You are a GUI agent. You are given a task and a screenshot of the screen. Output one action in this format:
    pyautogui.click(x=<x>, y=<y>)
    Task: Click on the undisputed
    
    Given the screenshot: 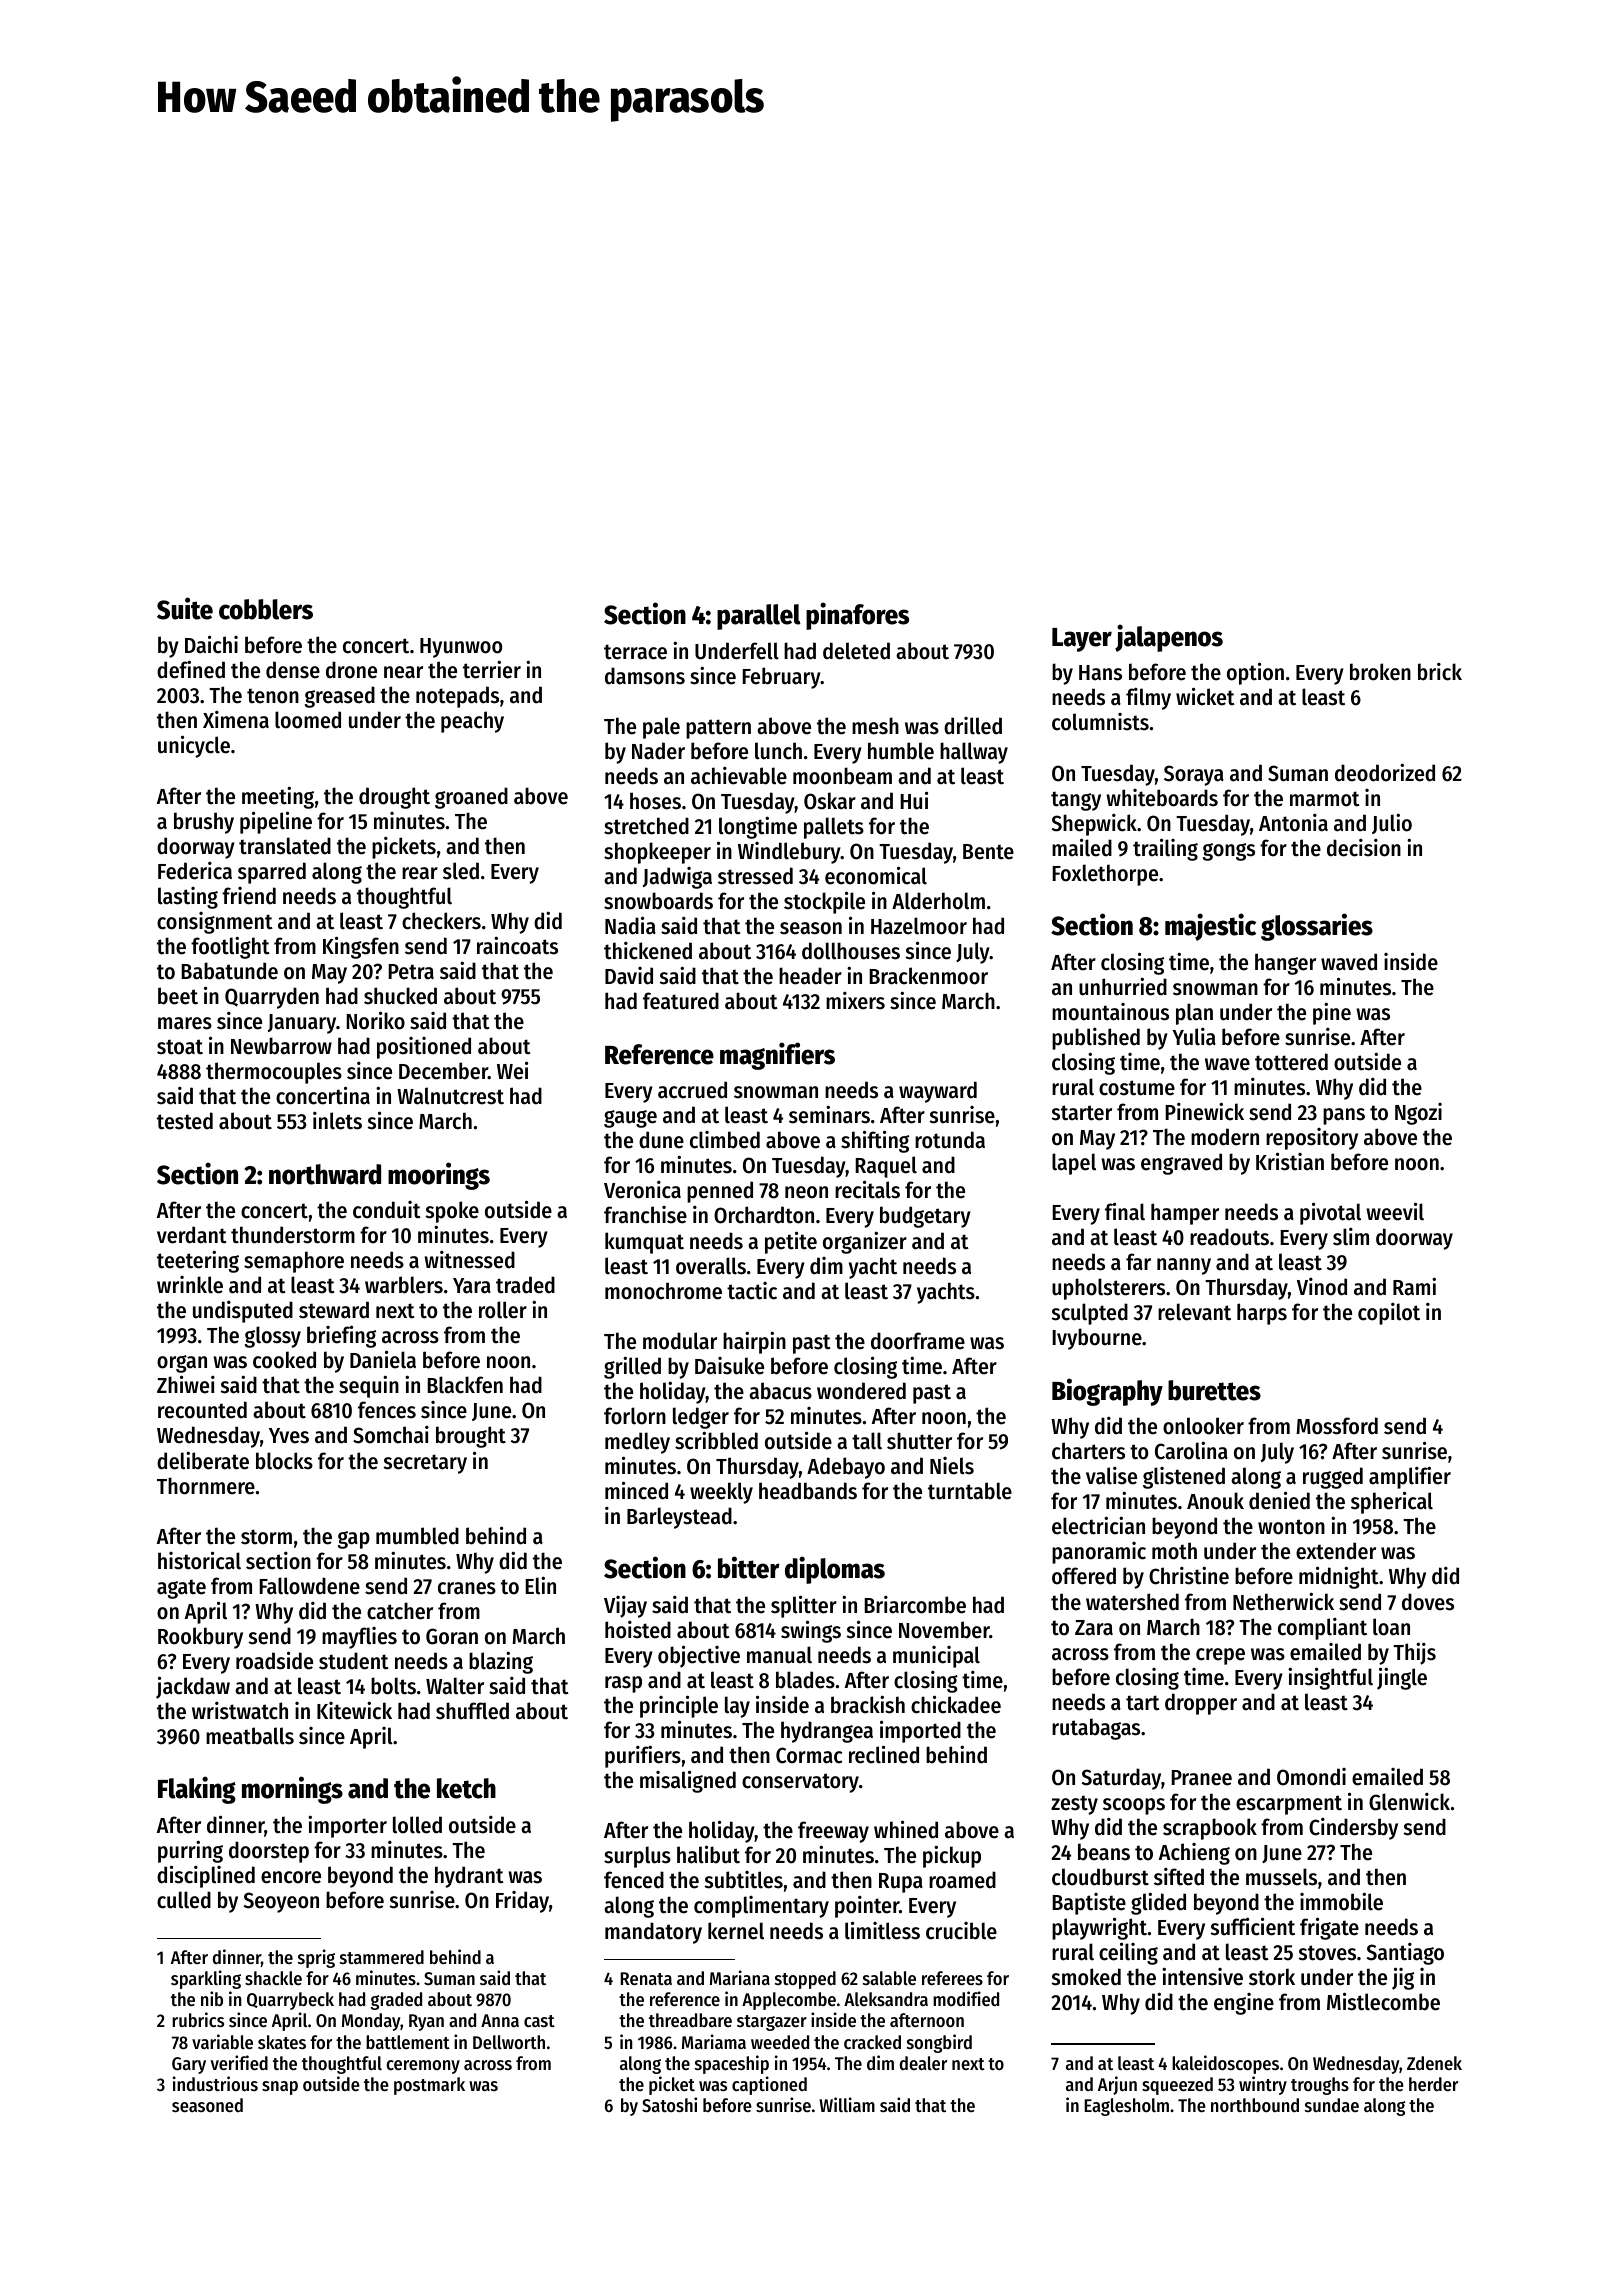 What is the action you would take?
    pyautogui.click(x=243, y=1312)
